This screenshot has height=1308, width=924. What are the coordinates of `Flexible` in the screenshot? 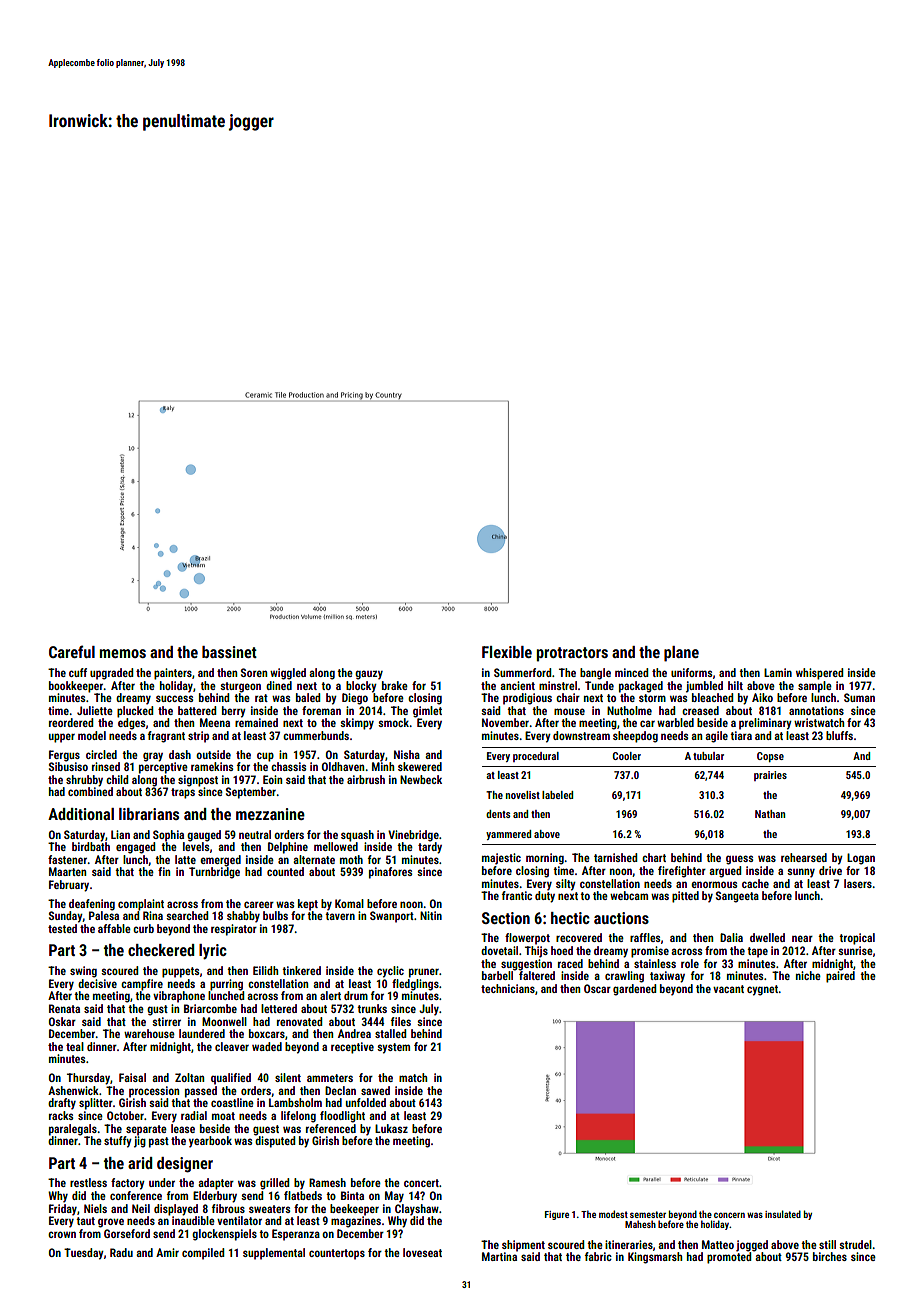 It's located at (507, 652).
